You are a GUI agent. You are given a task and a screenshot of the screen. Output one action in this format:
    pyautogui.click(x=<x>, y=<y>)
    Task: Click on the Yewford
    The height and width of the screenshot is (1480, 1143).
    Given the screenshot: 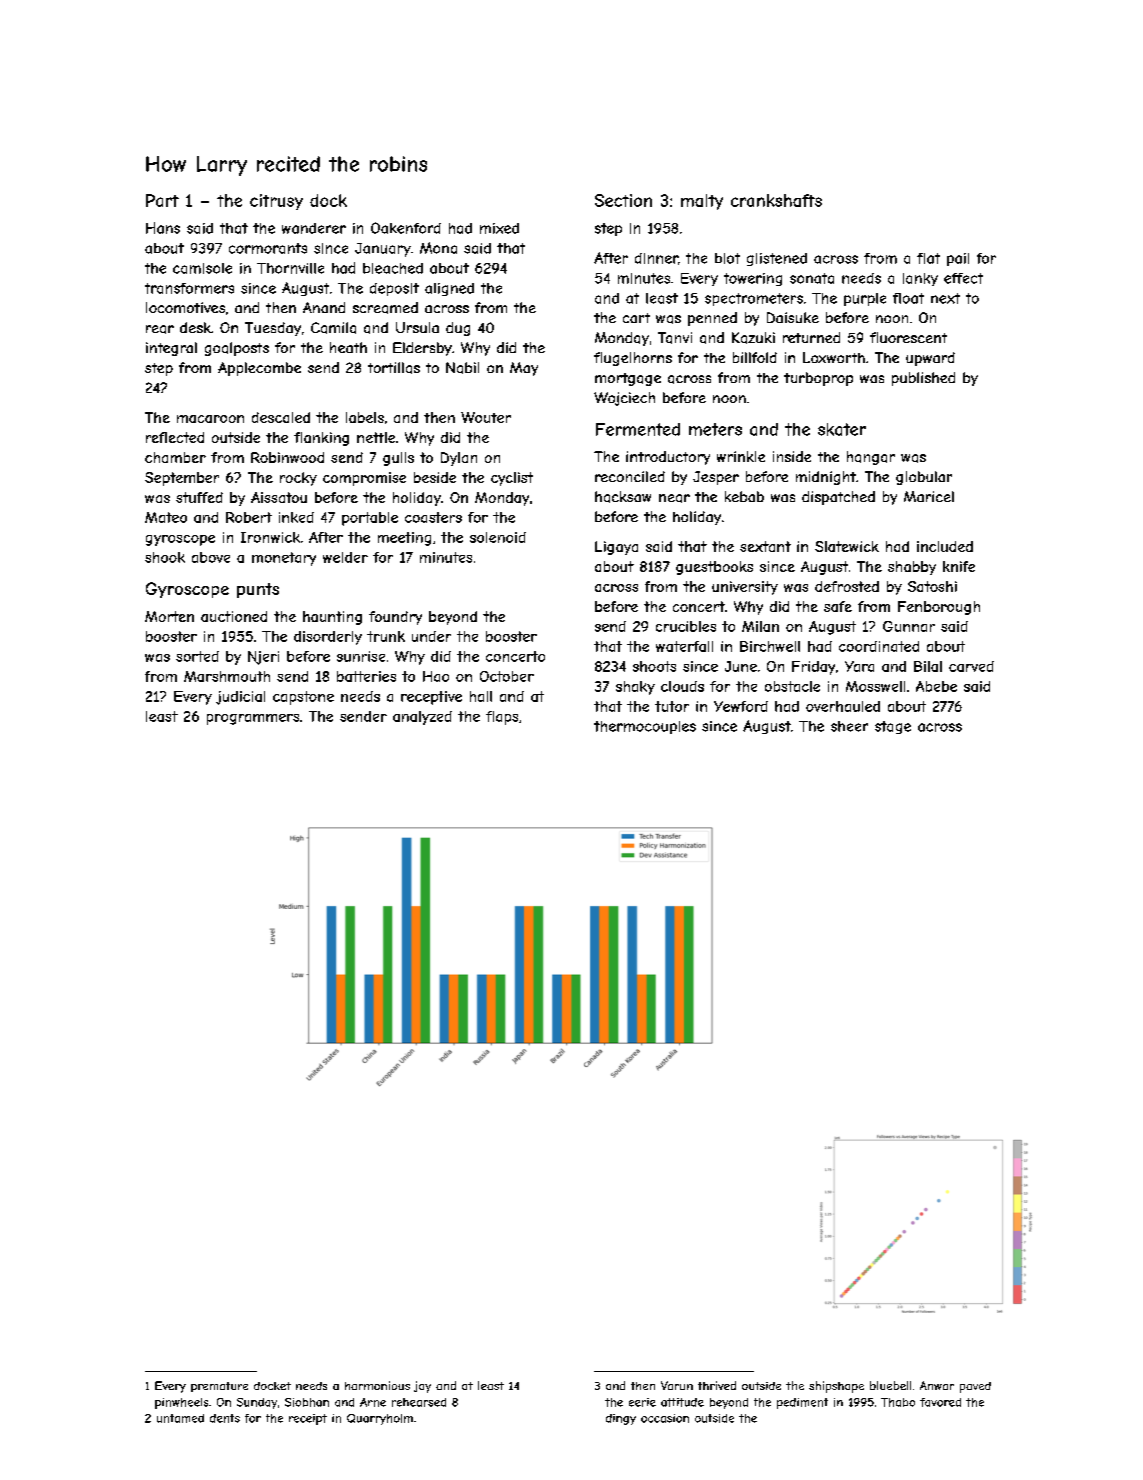 What is the action you would take?
    pyautogui.click(x=741, y=706)
